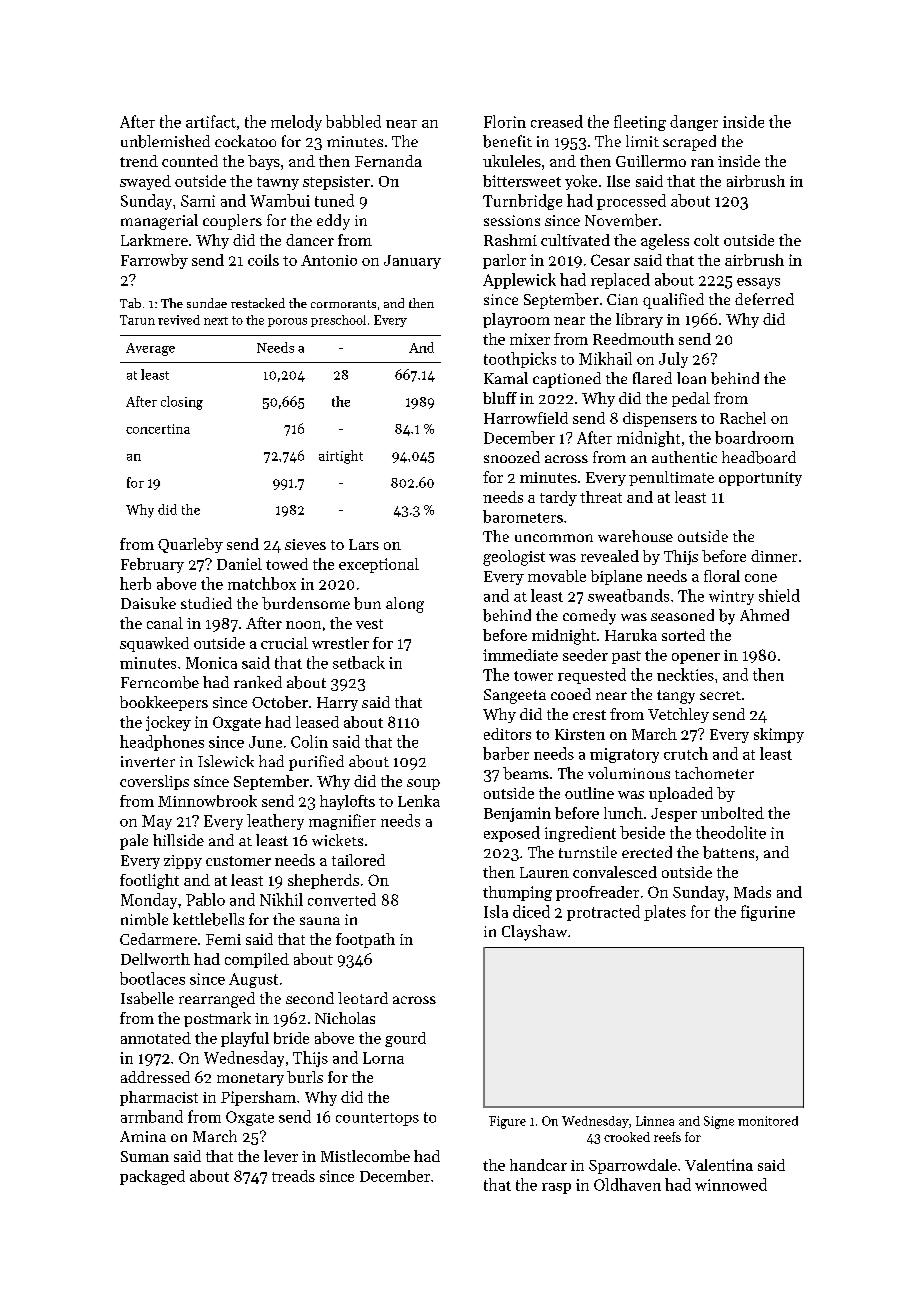 The width and height of the screenshot is (924, 1308). What do you see at coordinates (752, 892) in the screenshot?
I see `Mads` at bounding box center [752, 892].
